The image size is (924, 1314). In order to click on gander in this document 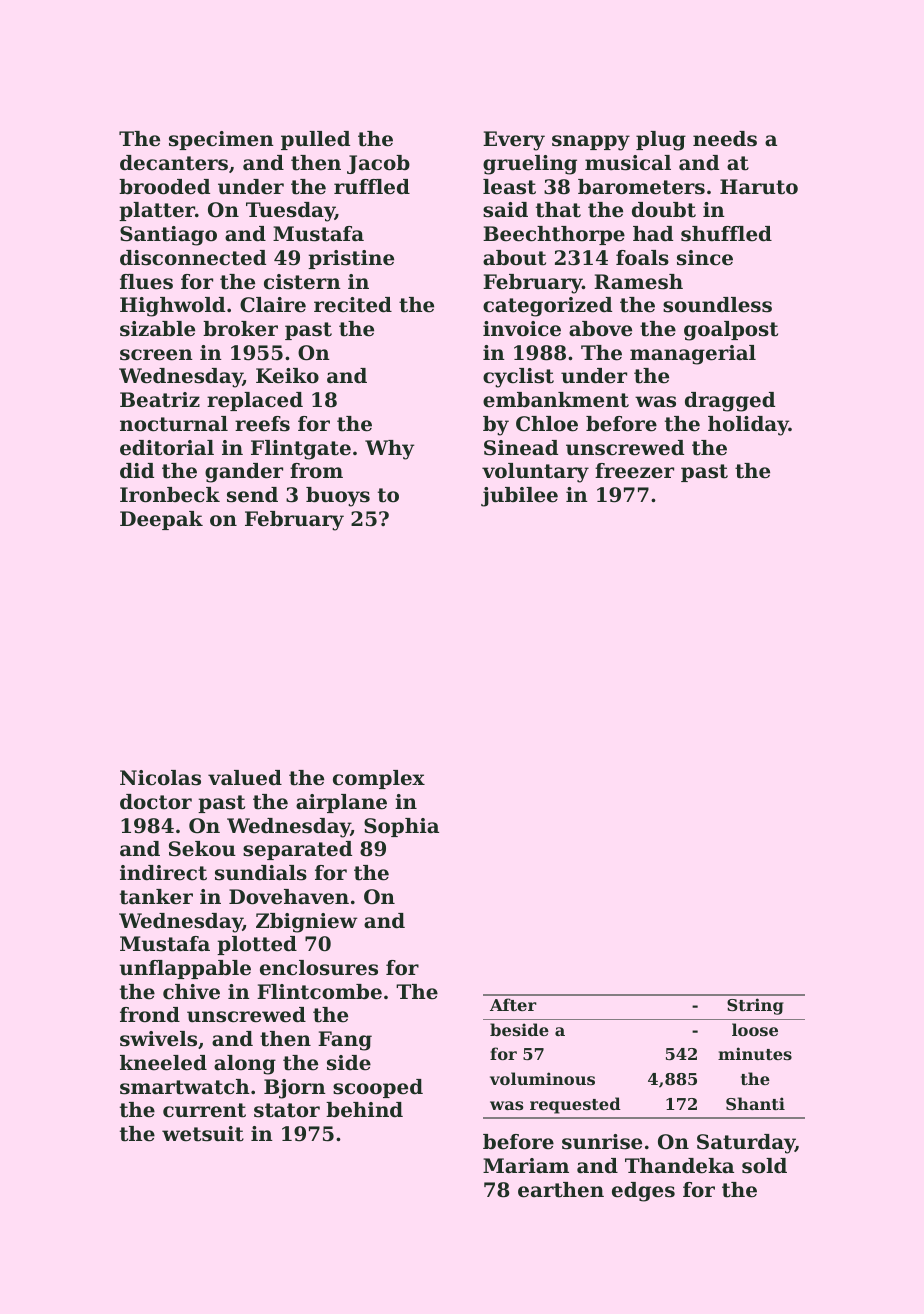, I will do `click(244, 473)`.
